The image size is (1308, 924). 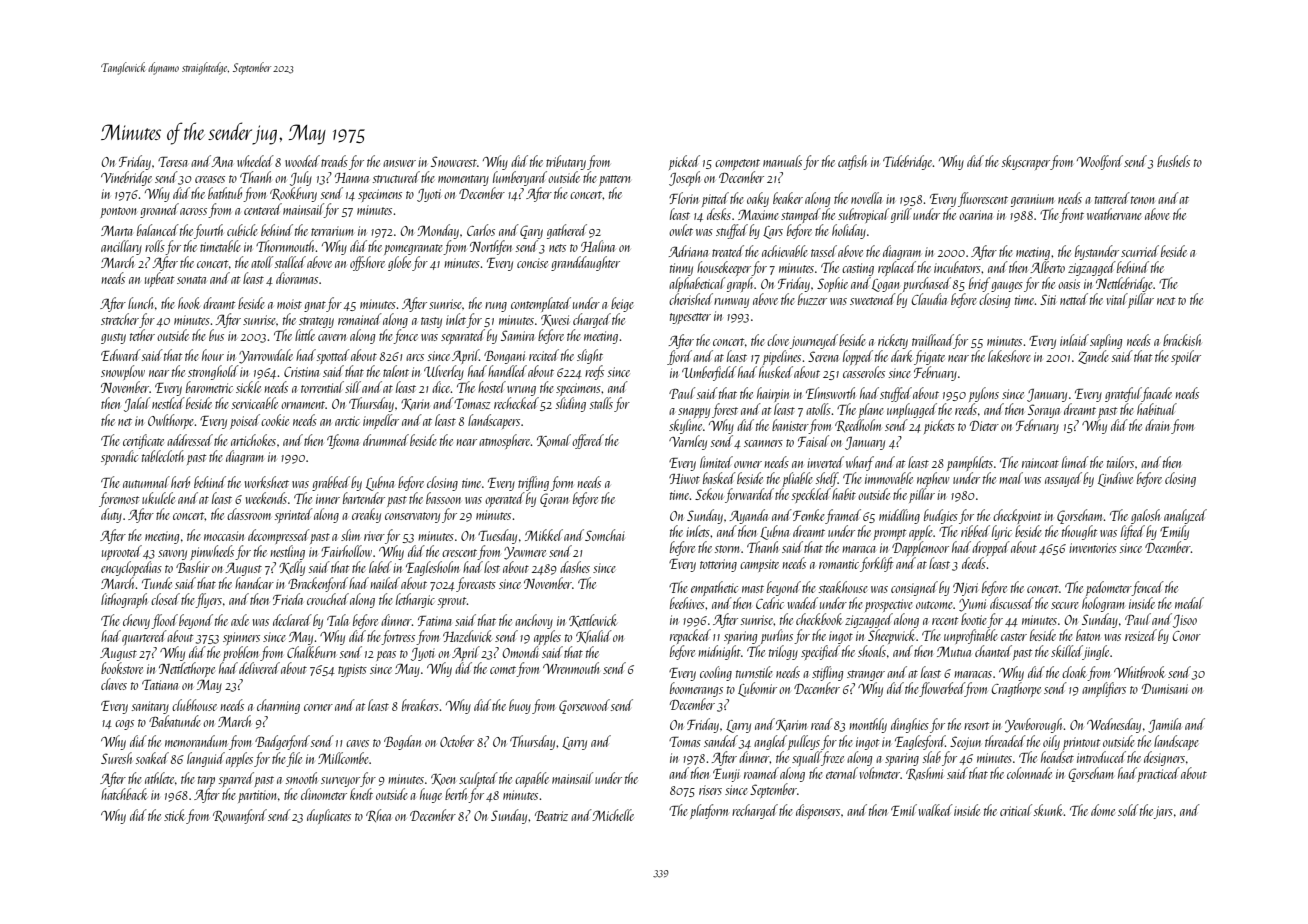 I want to click on assayed, so click(x=1063, y=479).
